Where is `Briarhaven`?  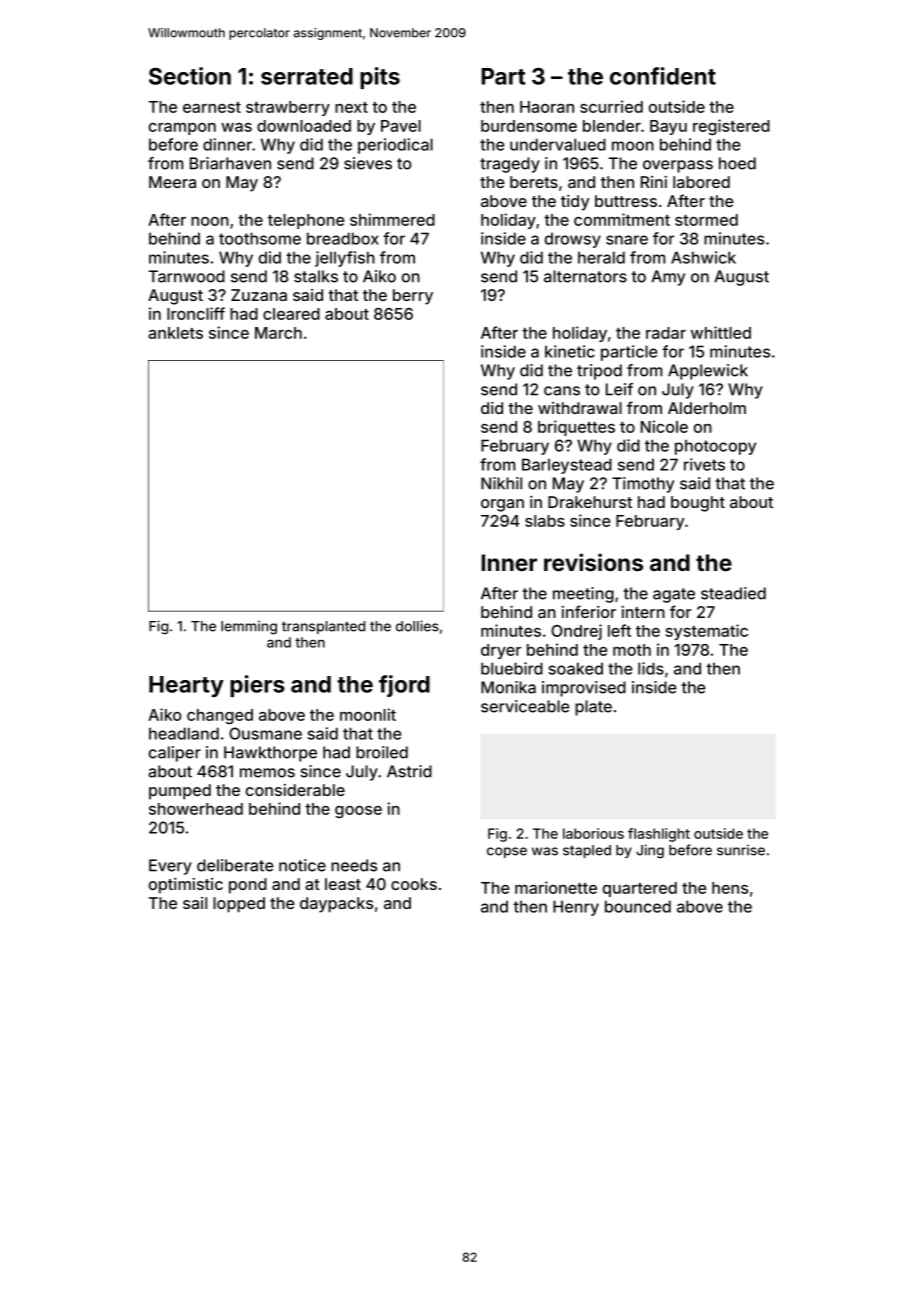
Briarhaven is located at coordinates (230, 163).
